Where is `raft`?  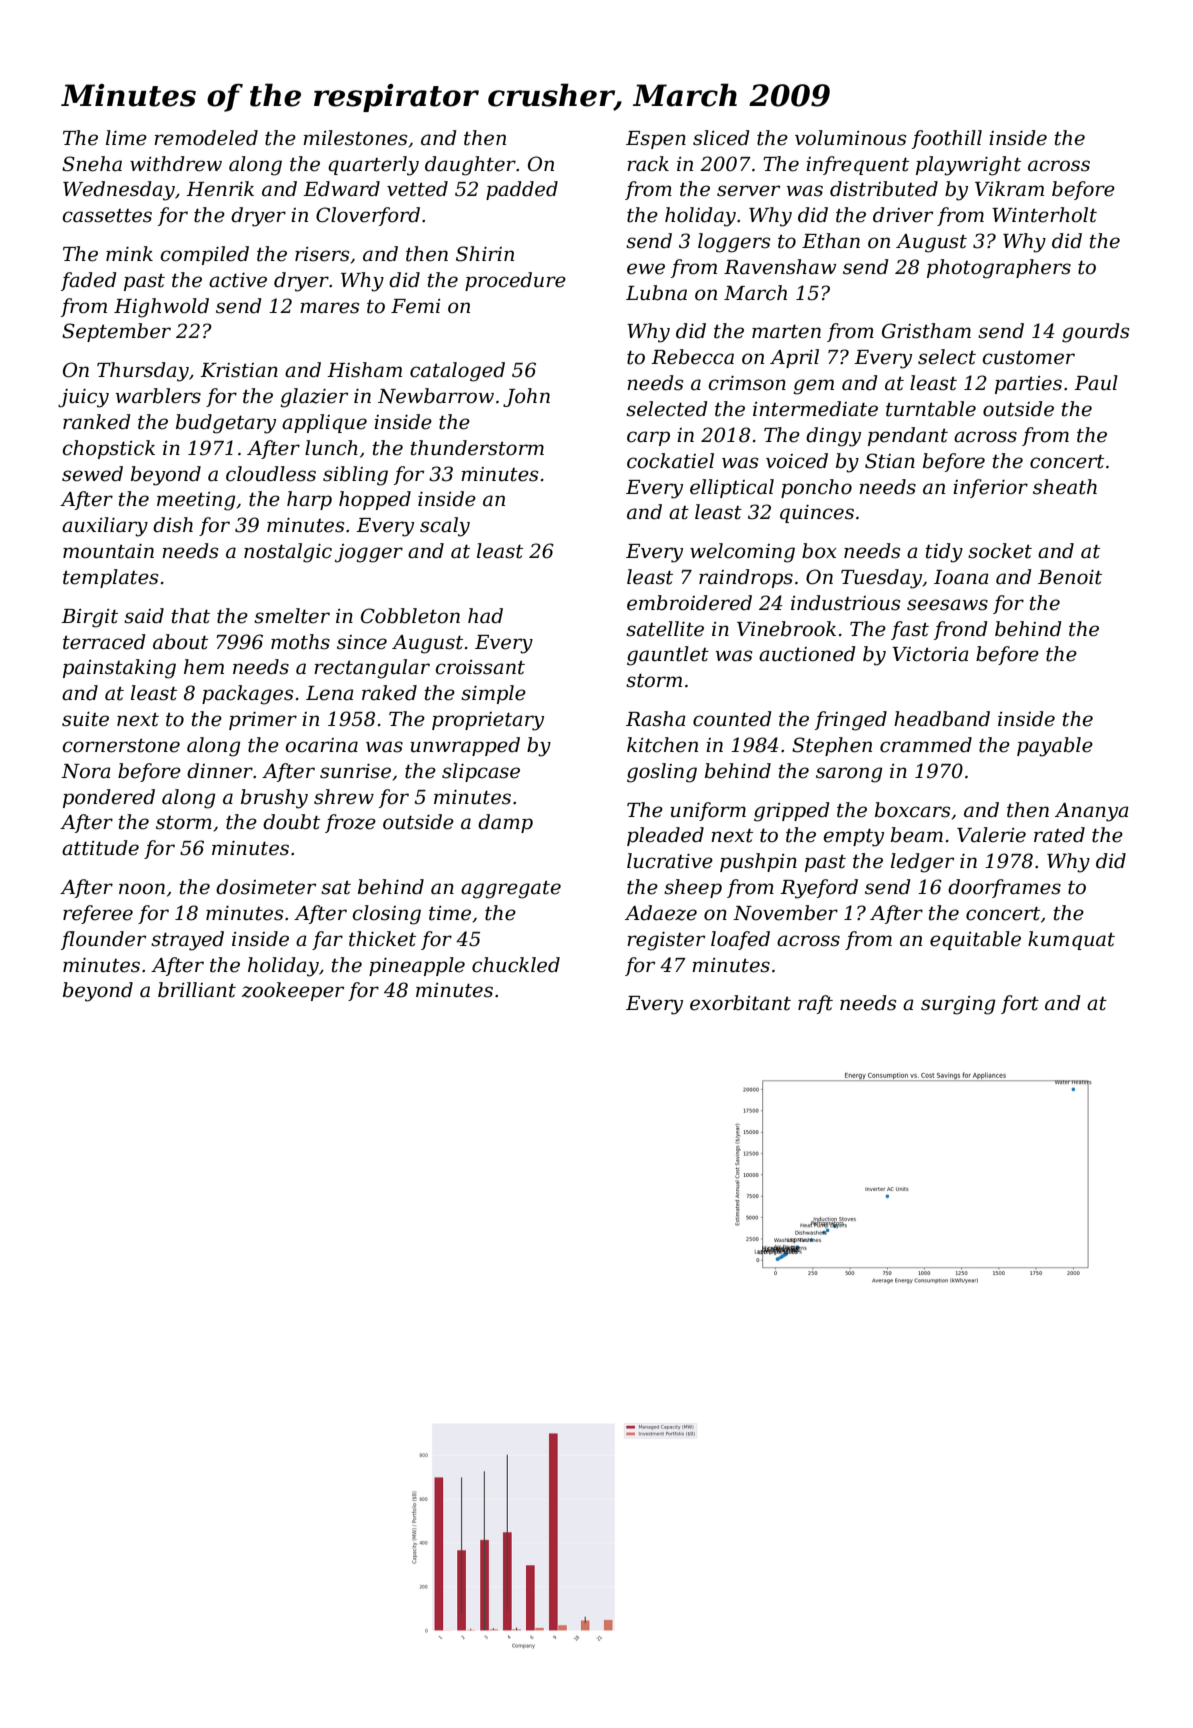
raft is located at coordinates (815, 1004).
